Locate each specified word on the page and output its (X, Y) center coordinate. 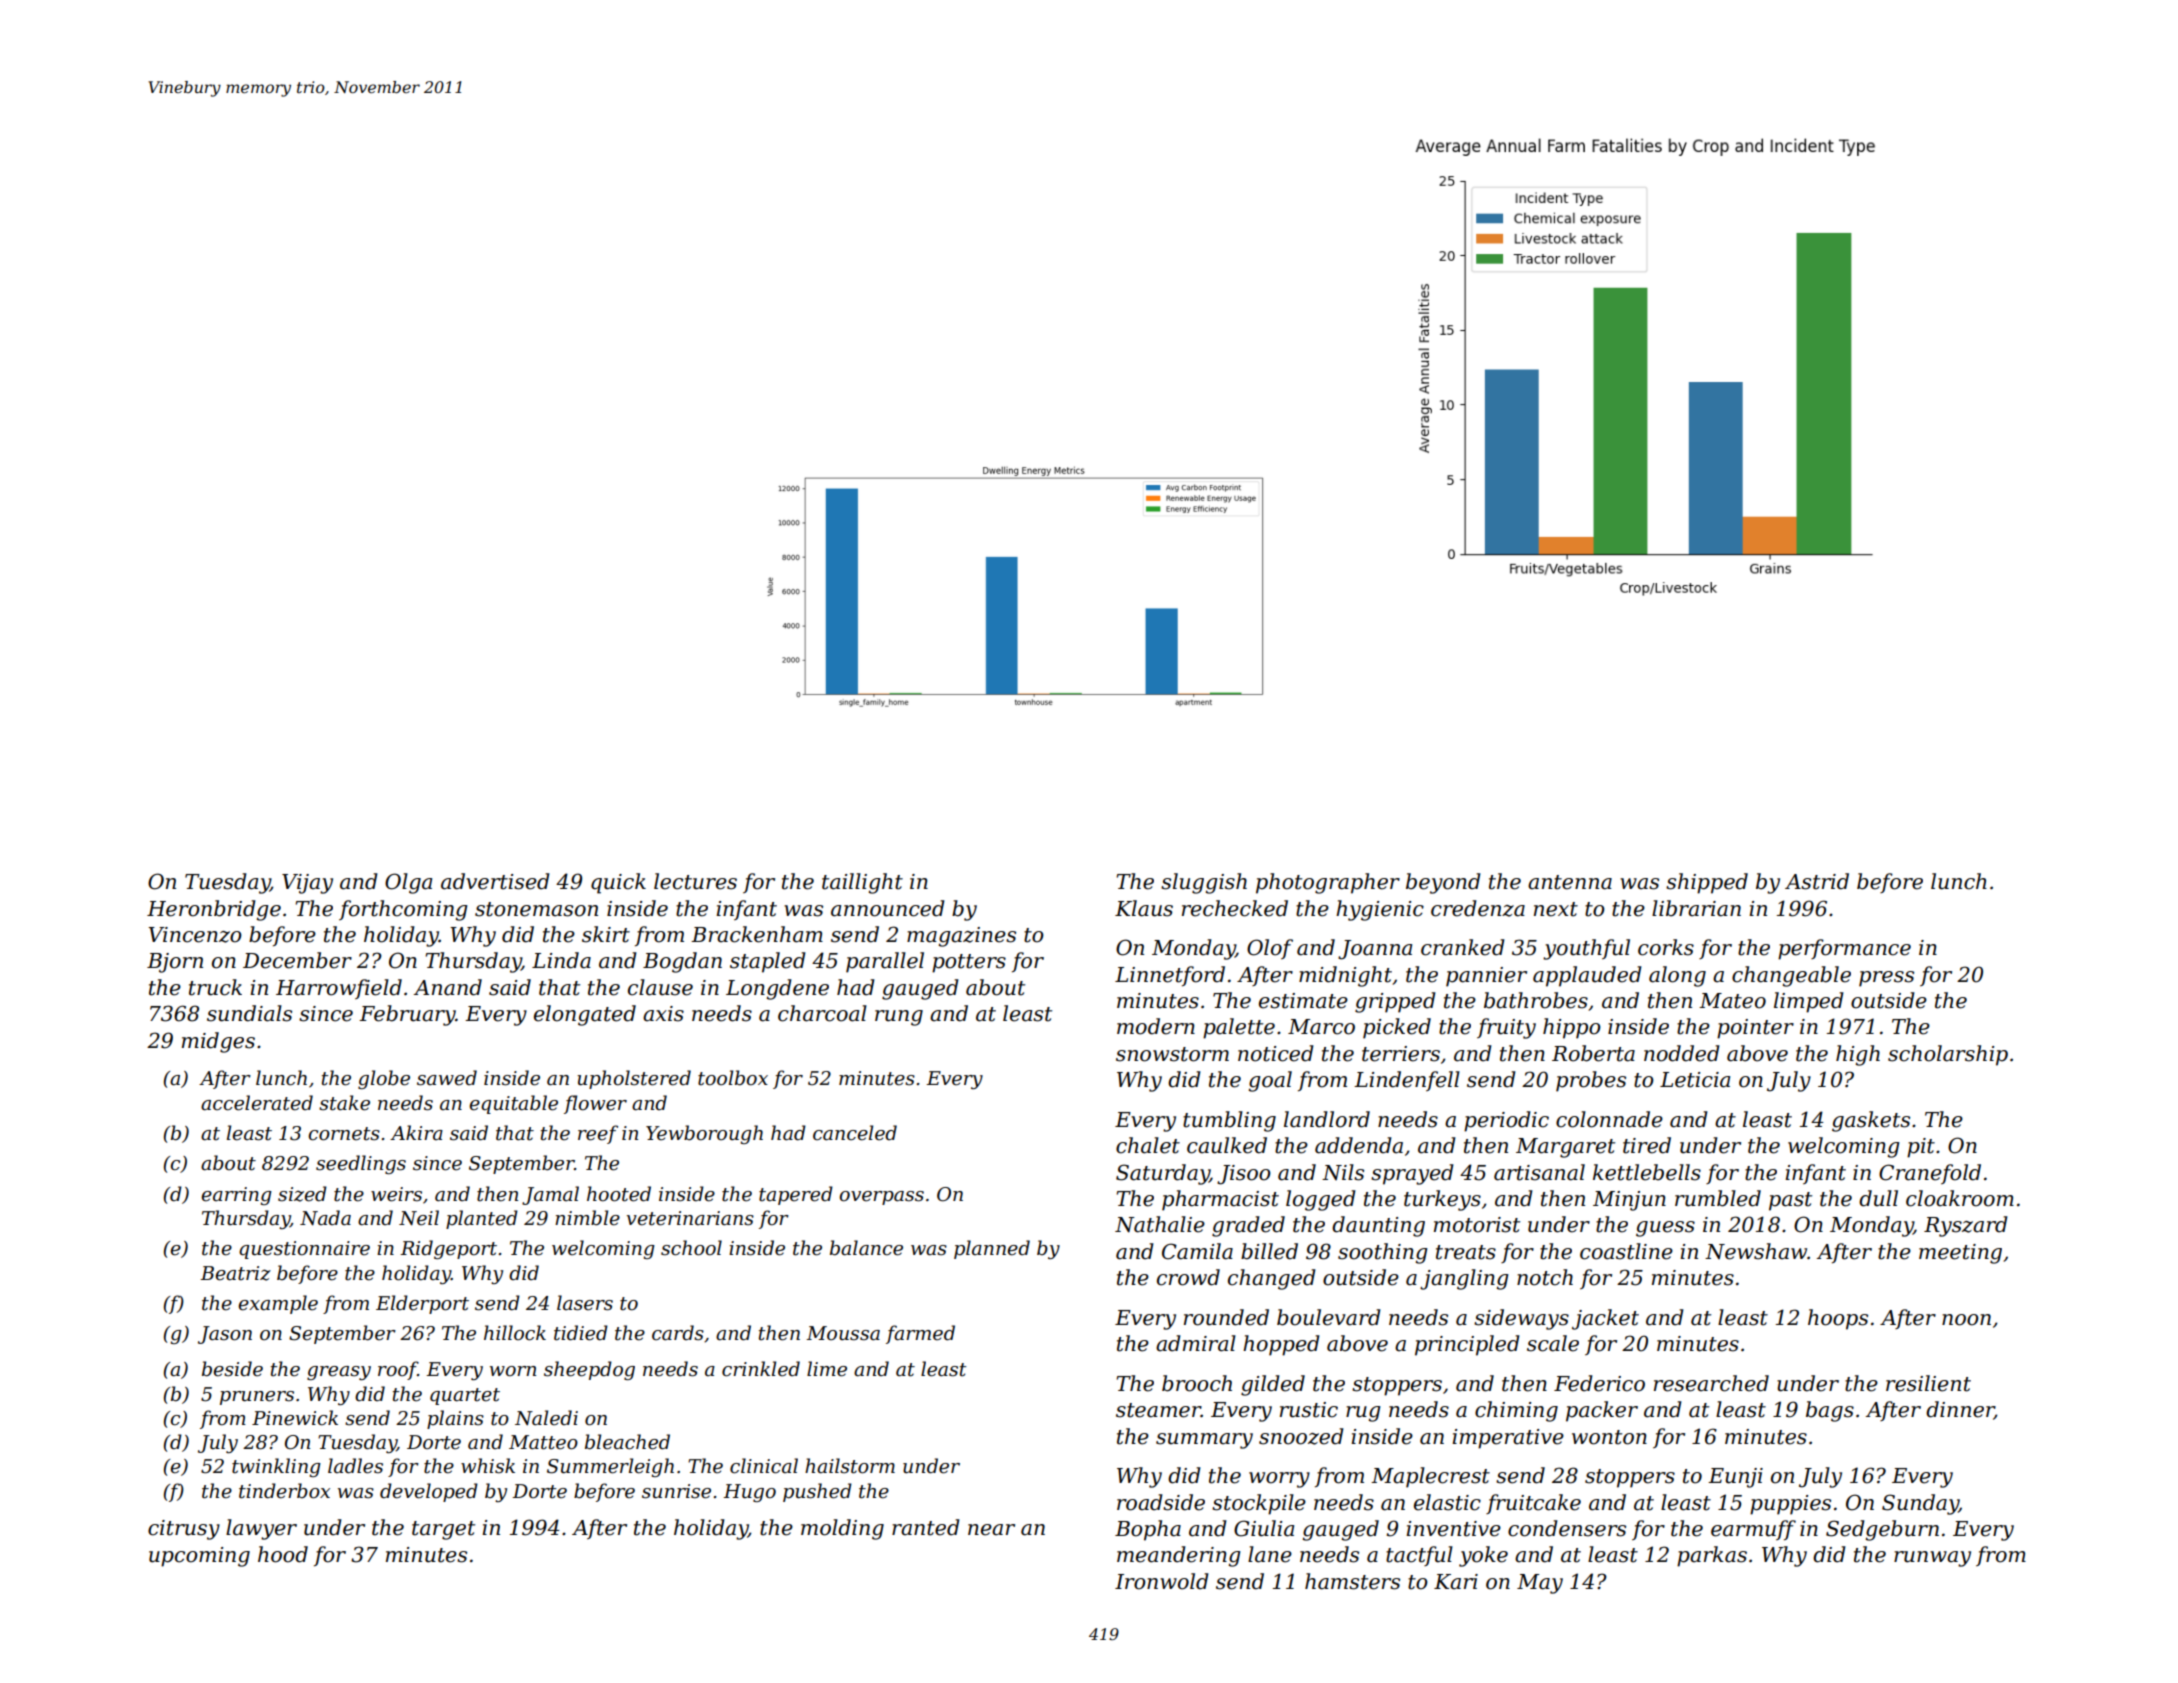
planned (992, 1249)
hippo (1572, 1028)
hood (283, 1554)
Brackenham (757, 934)
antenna (1570, 882)
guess (1665, 1229)
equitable (513, 1104)
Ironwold (1161, 1581)
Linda (561, 960)
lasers (585, 1303)
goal (1270, 1081)
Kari (1456, 1582)
